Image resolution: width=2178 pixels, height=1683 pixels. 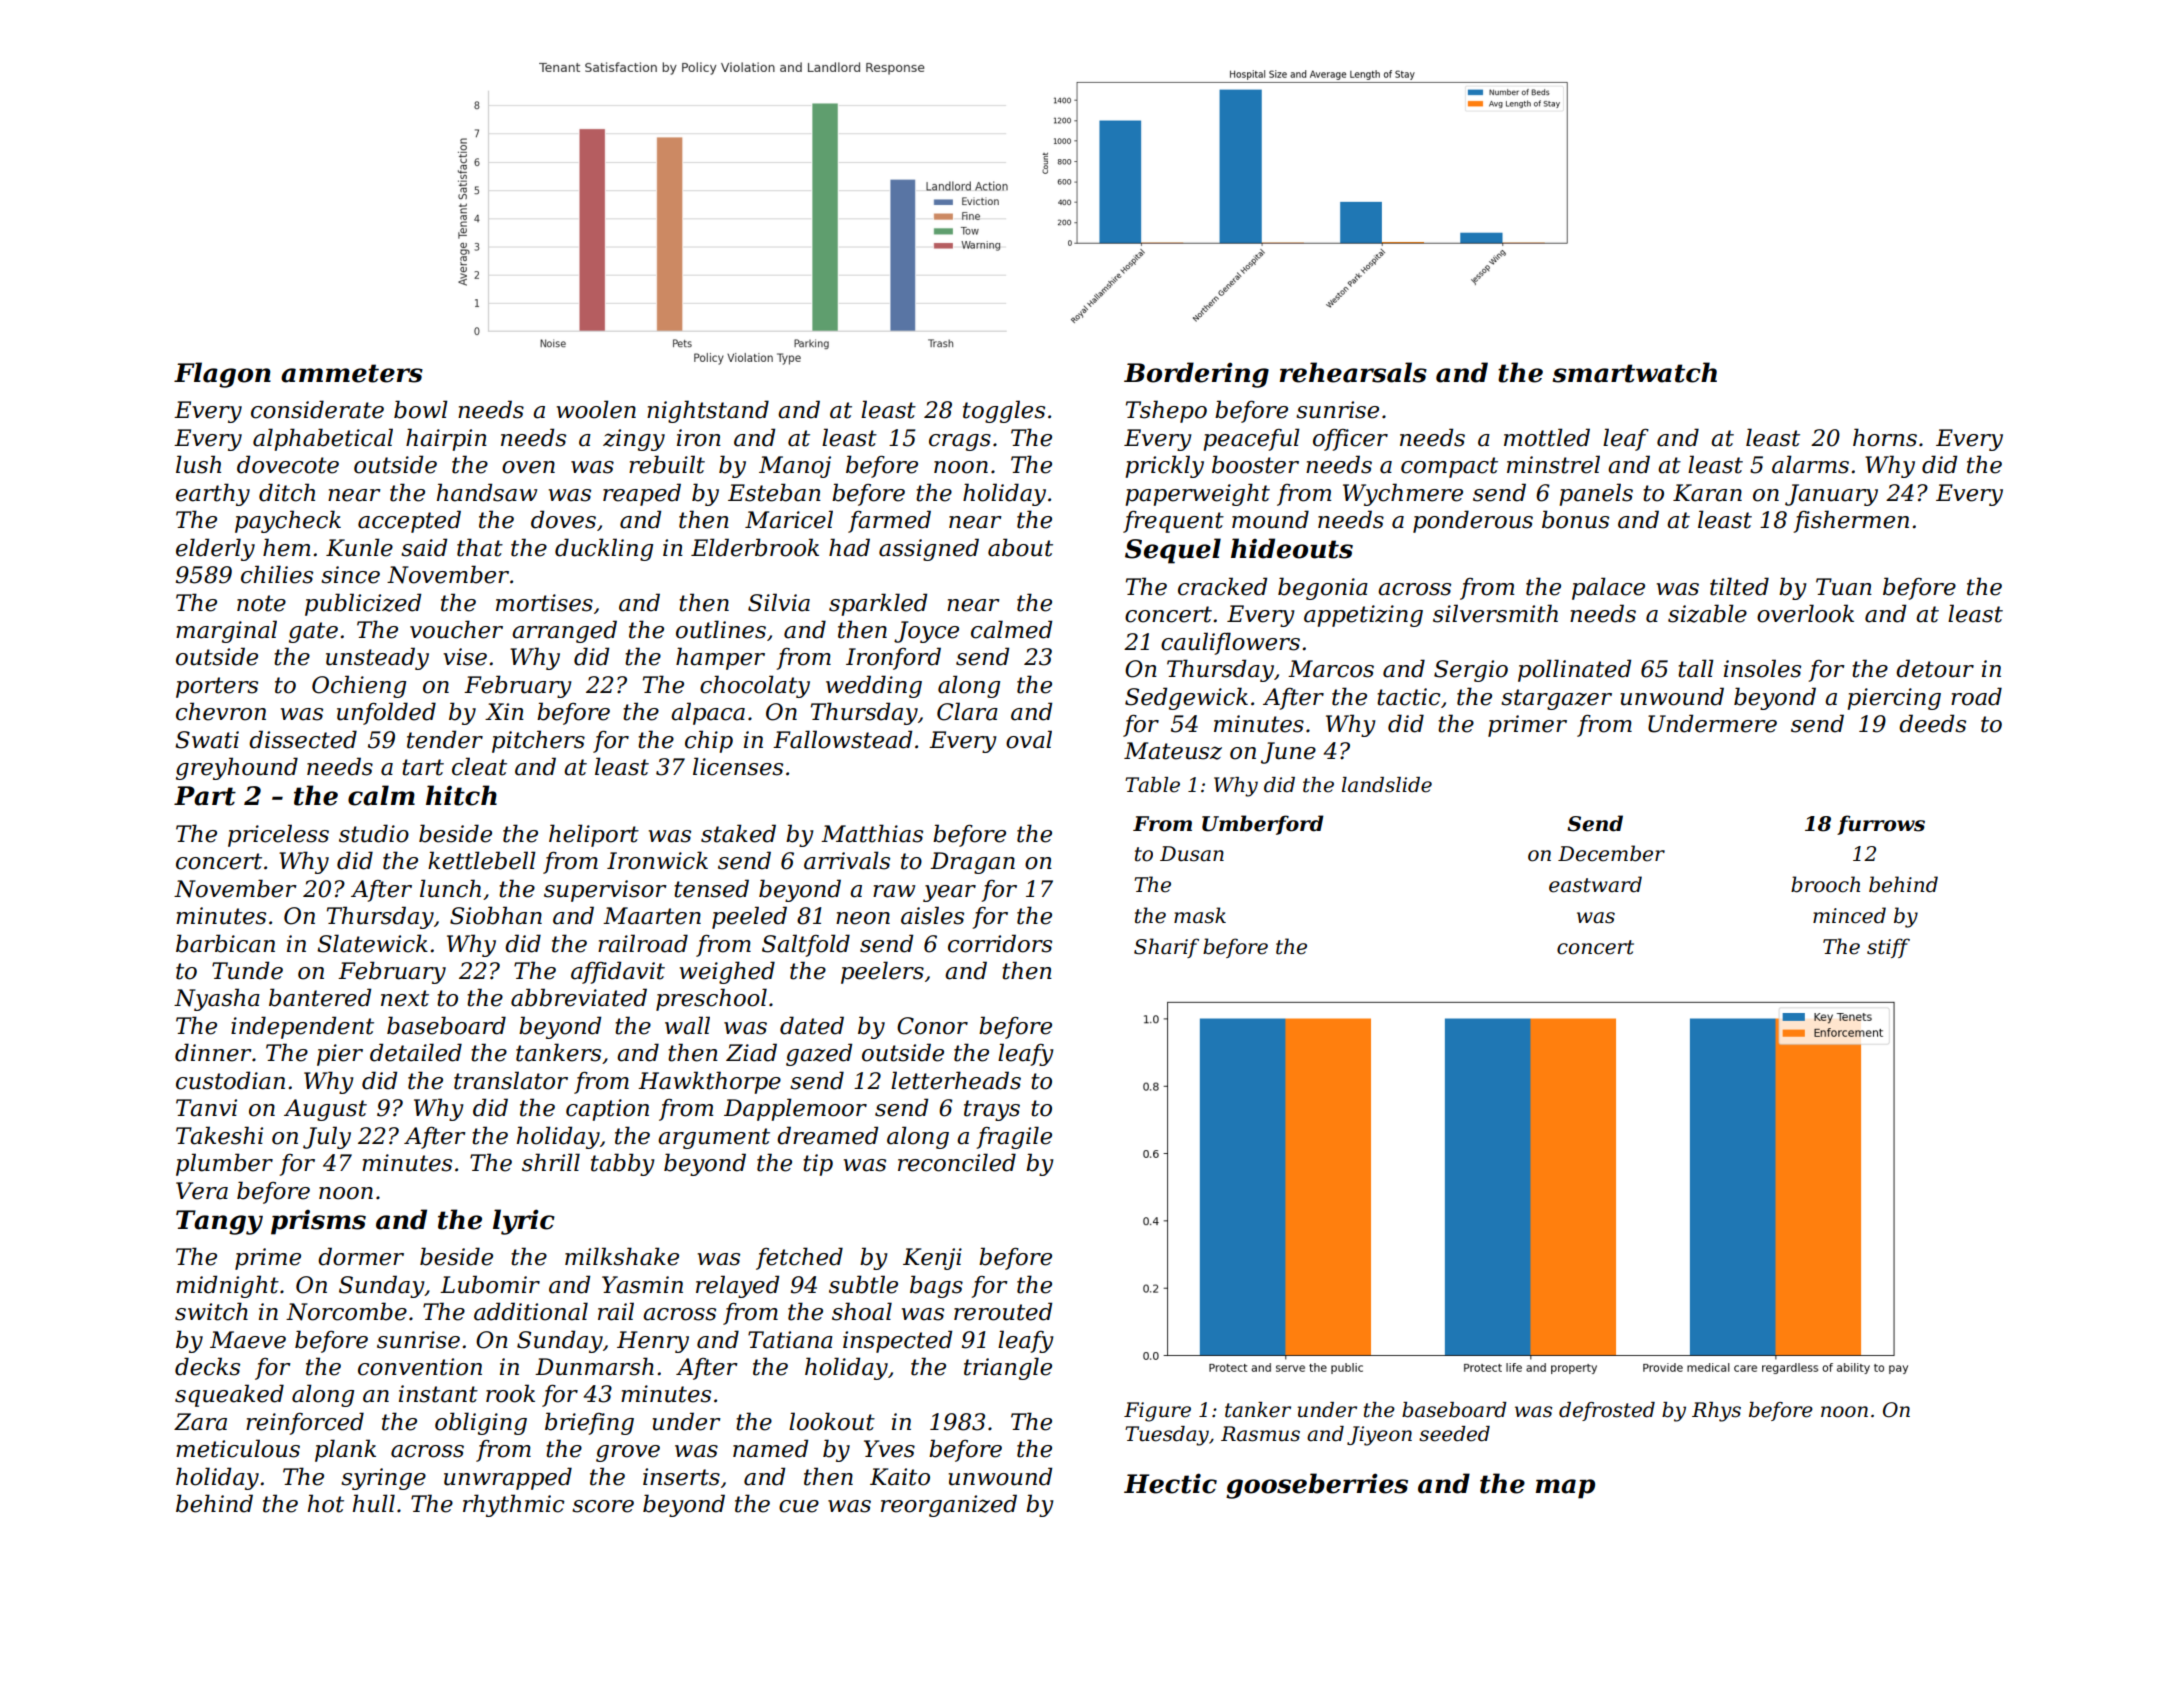 I want to click on ditch, so click(x=287, y=492).
